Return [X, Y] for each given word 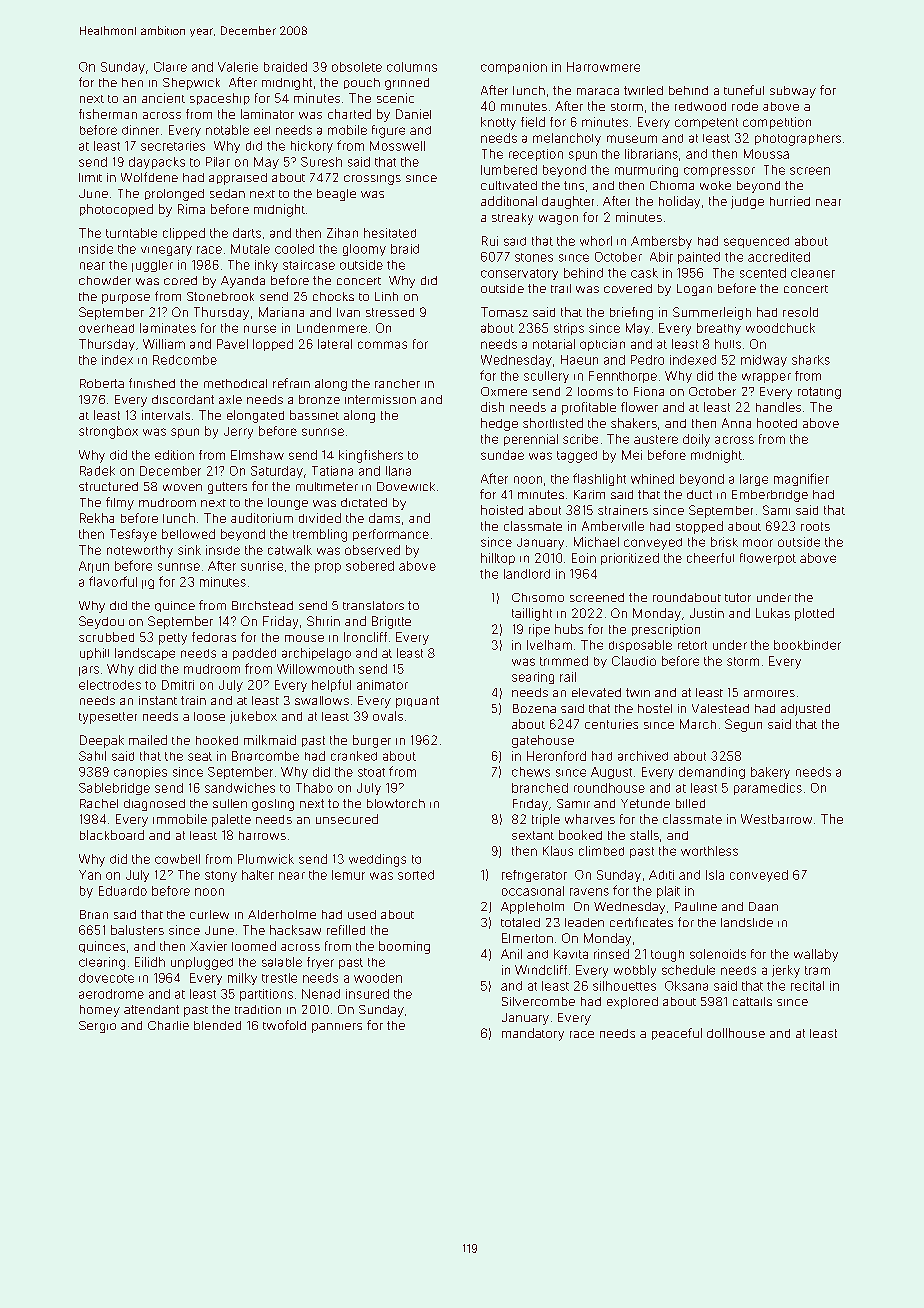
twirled [643, 90]
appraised [238, 179]
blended [217, 1025]
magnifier [801, 479]
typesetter [108, 718]
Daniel [413, 114]
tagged [577, 457]
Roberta [102, 383]
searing [533, 678]
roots [815, 526]
